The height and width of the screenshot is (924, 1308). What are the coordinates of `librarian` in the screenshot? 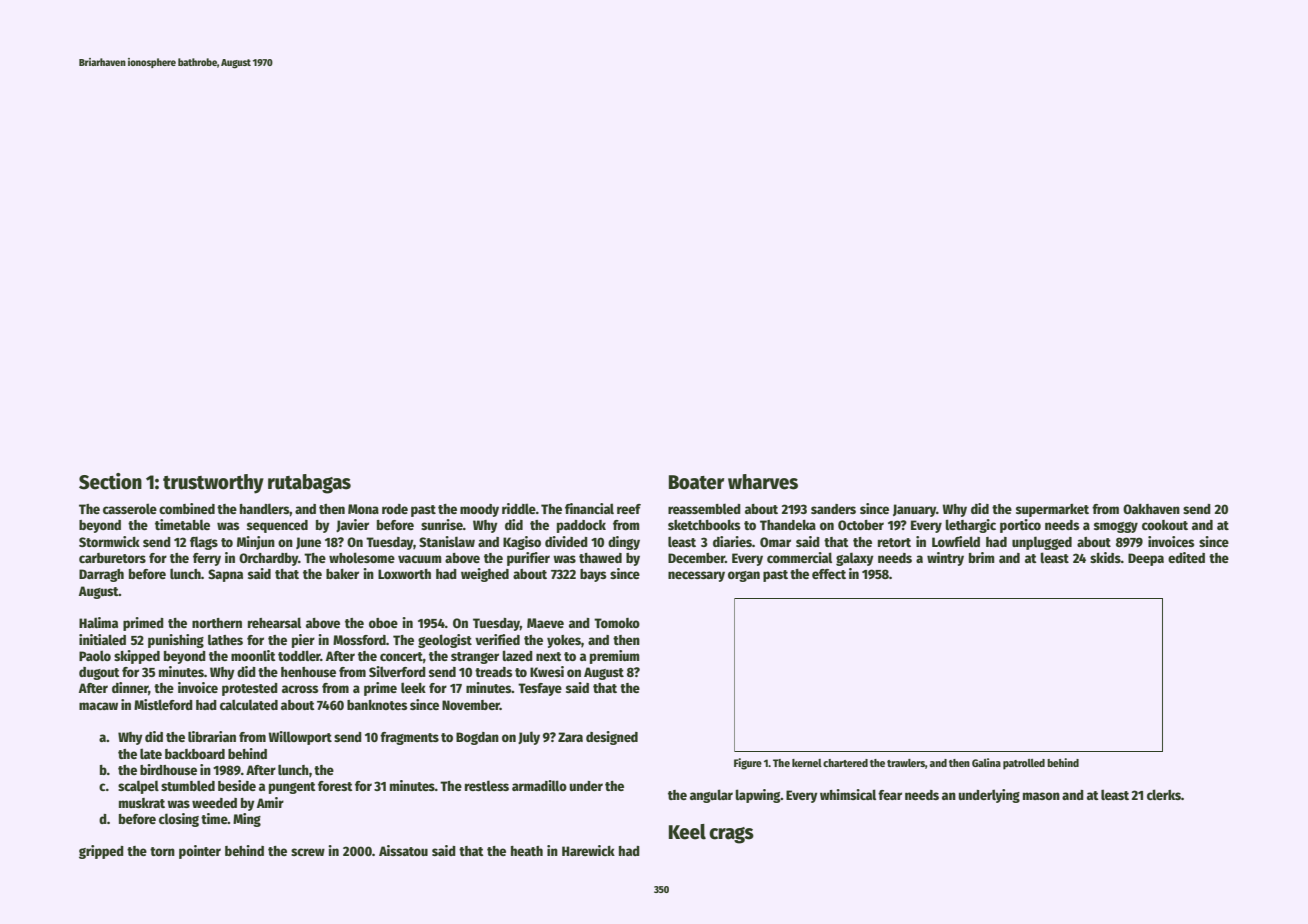 It's located at (212, 736).
